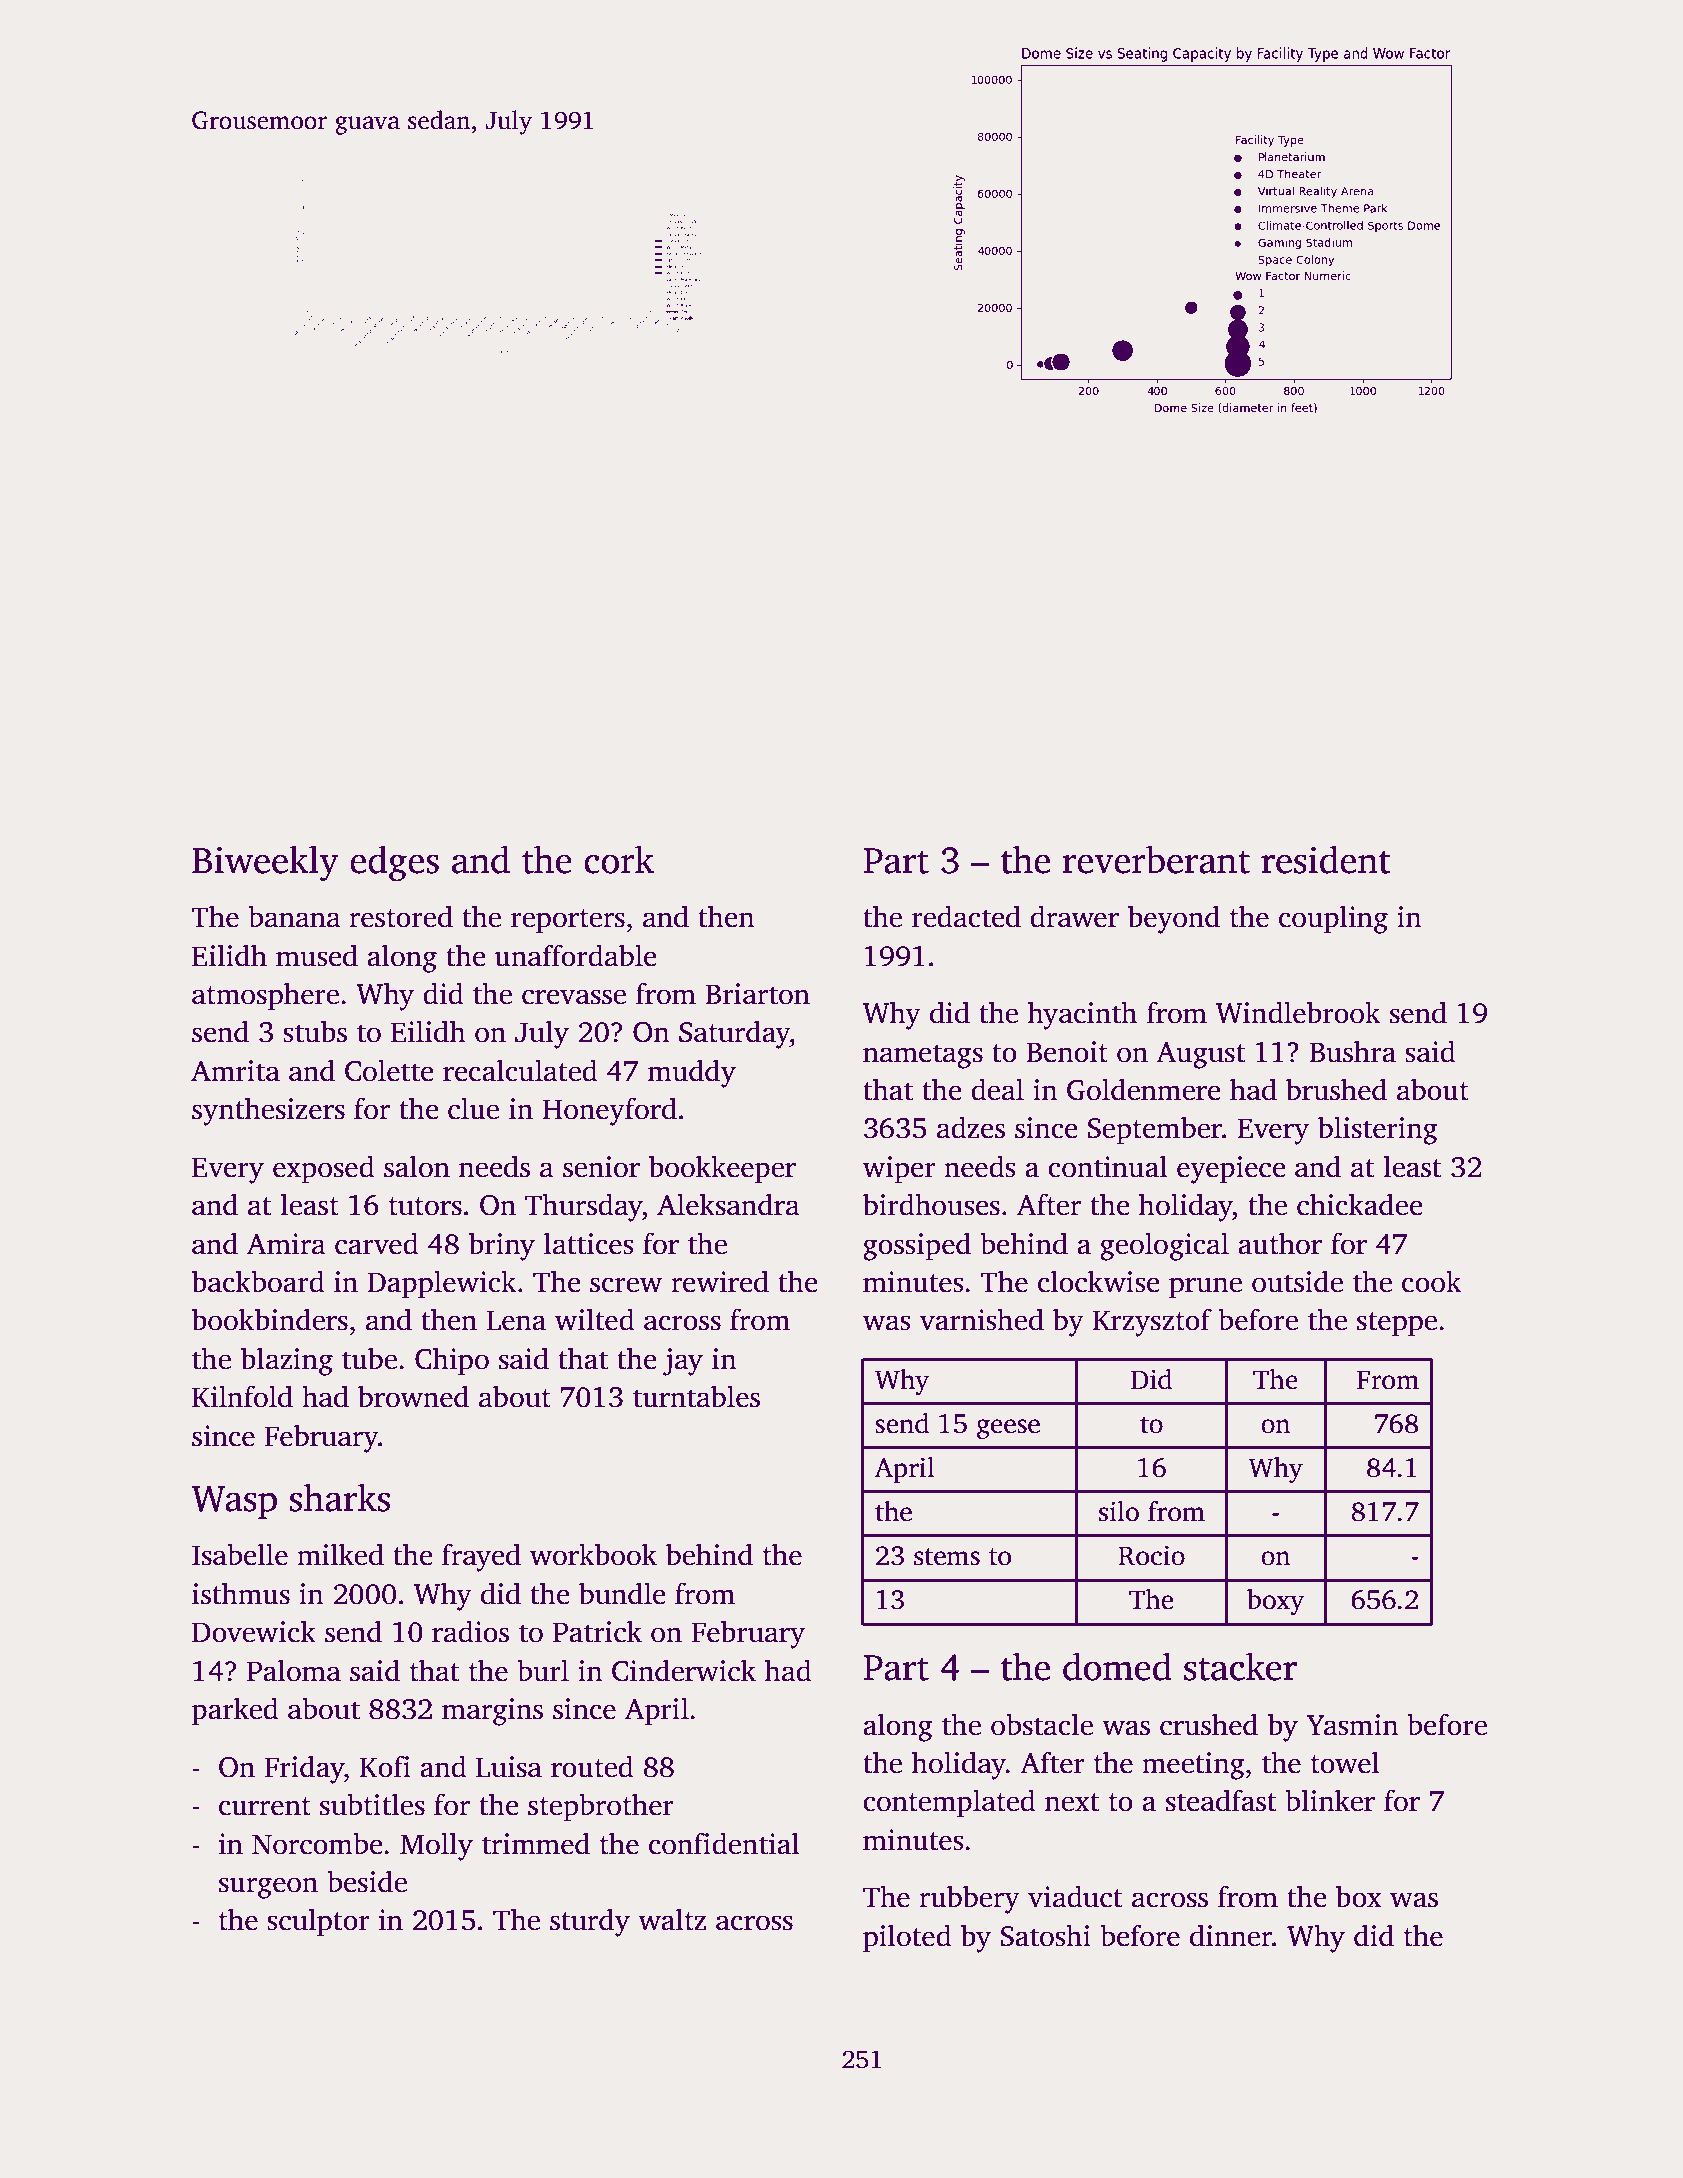  I want to click on Colette, so click(389, 1070).
